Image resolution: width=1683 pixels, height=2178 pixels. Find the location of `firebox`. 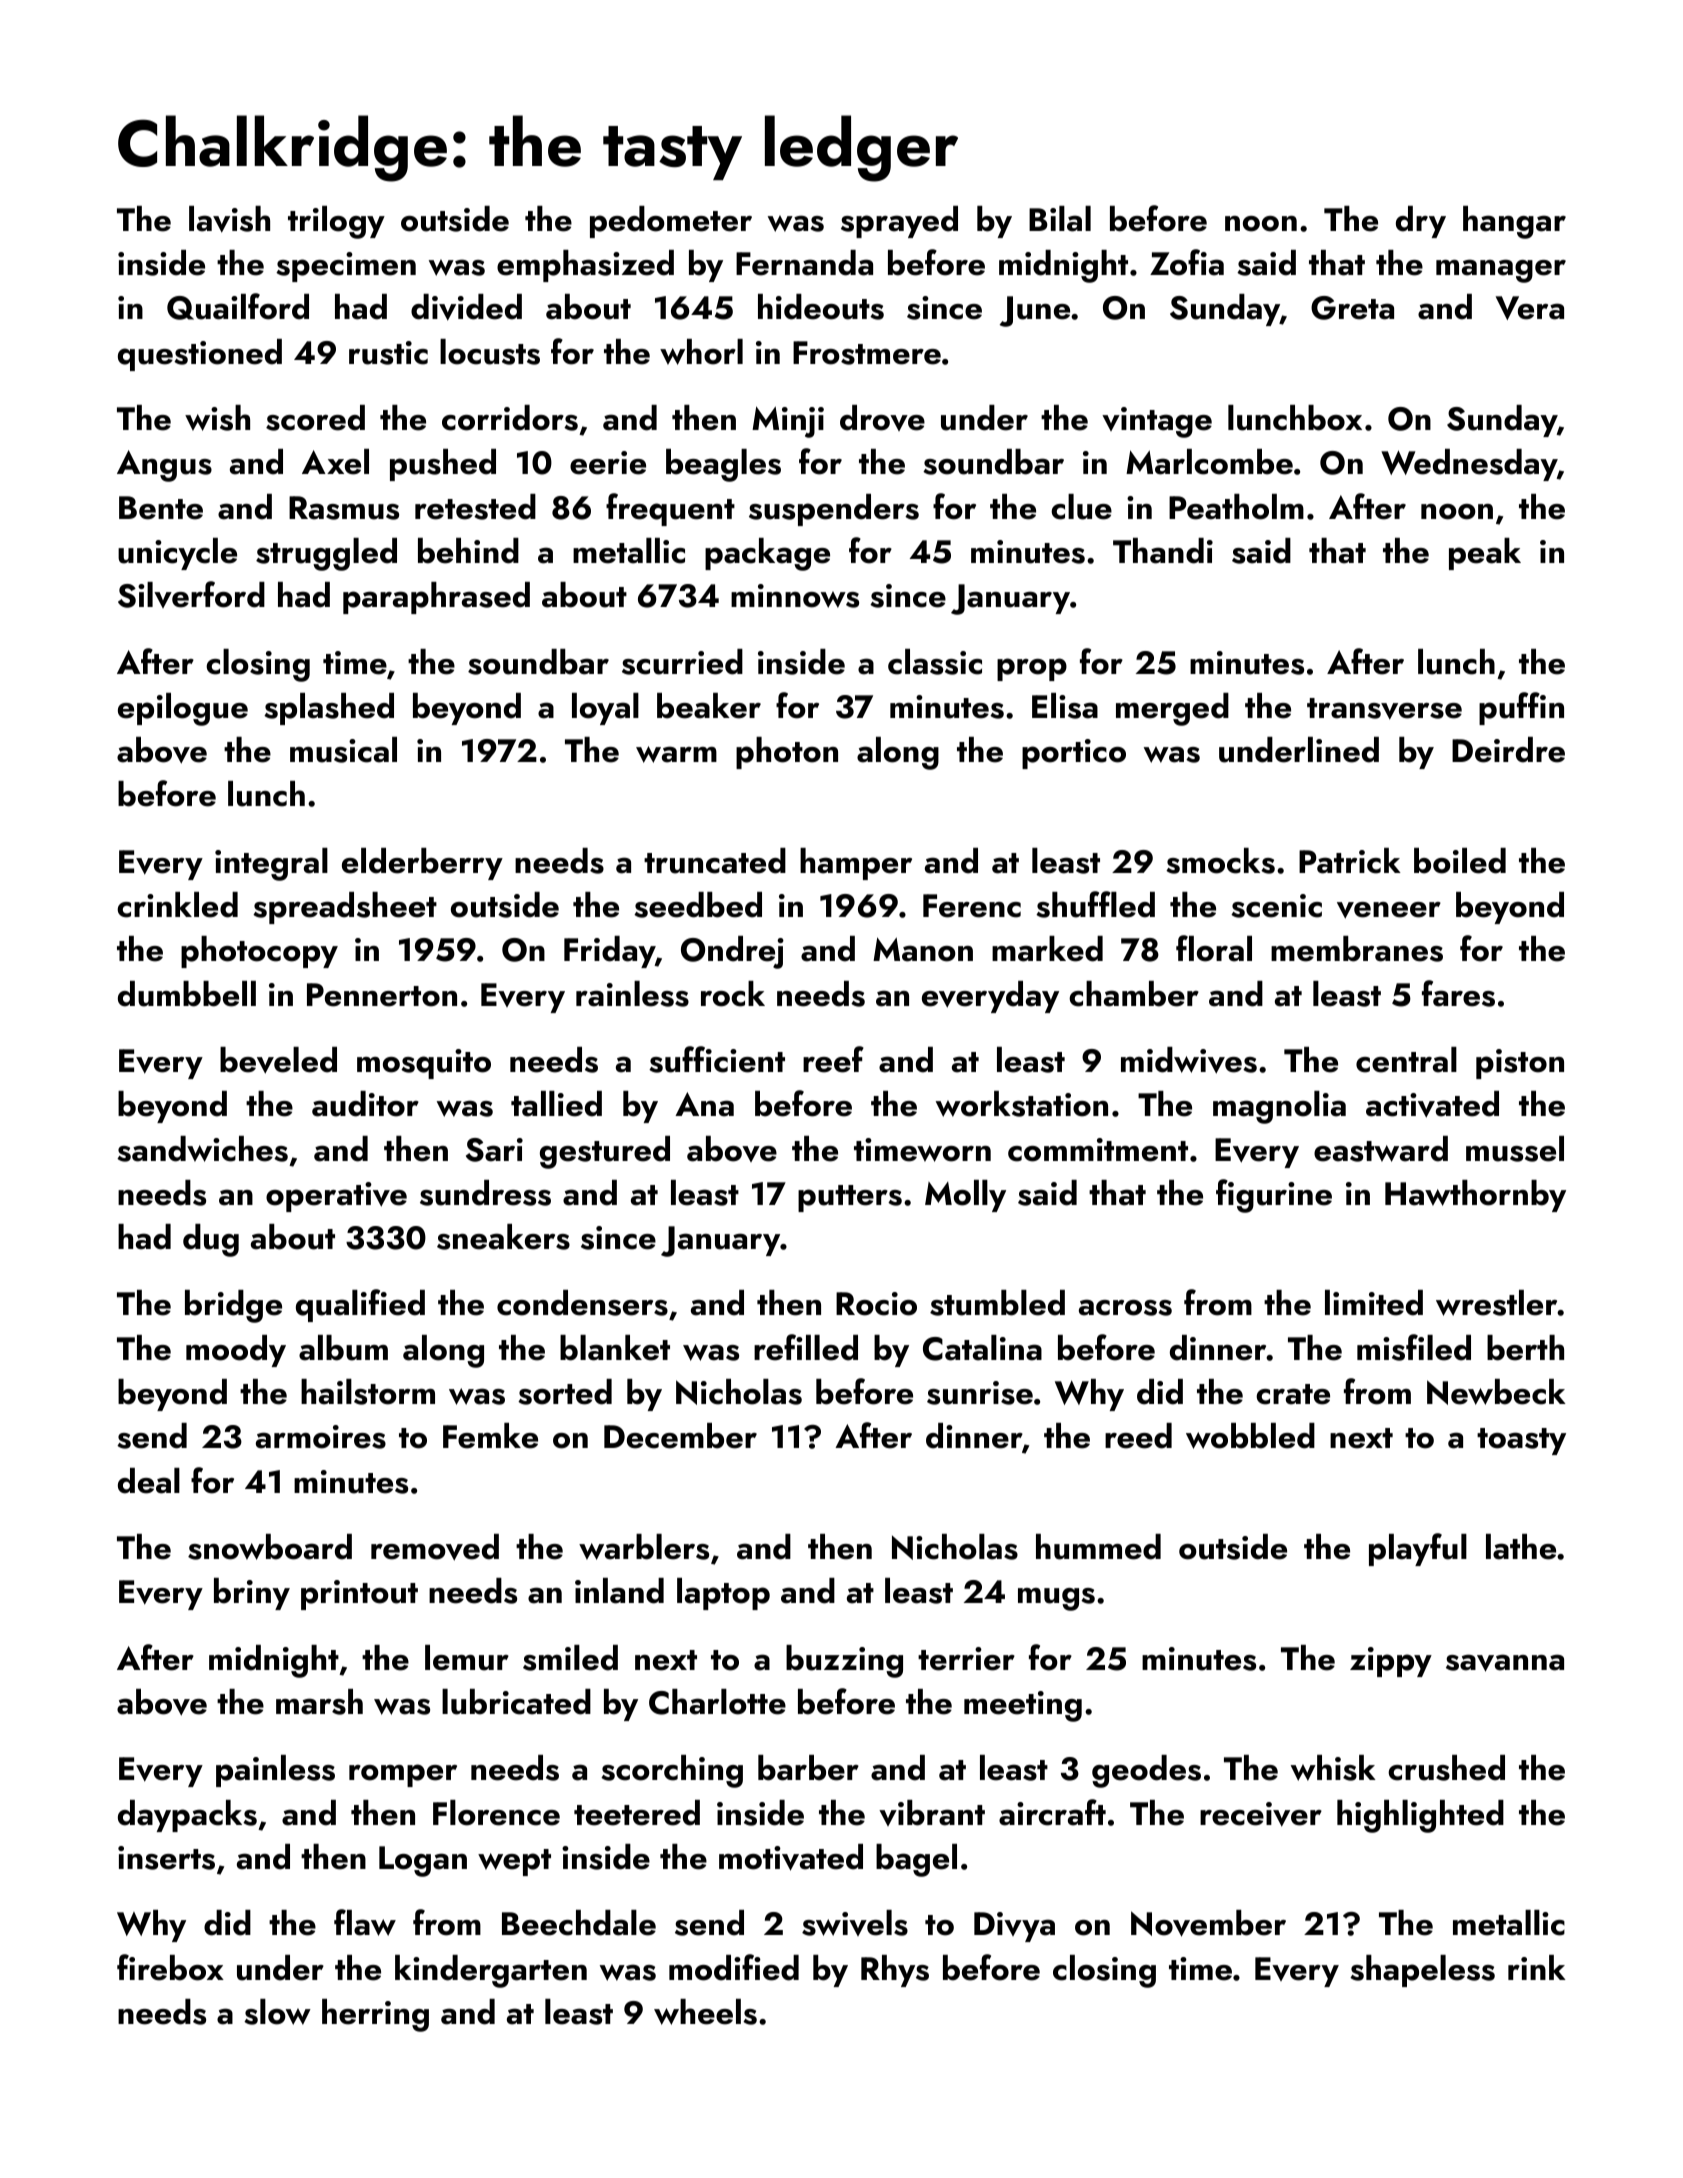

firebox is located at coordinates (170, 1967).
